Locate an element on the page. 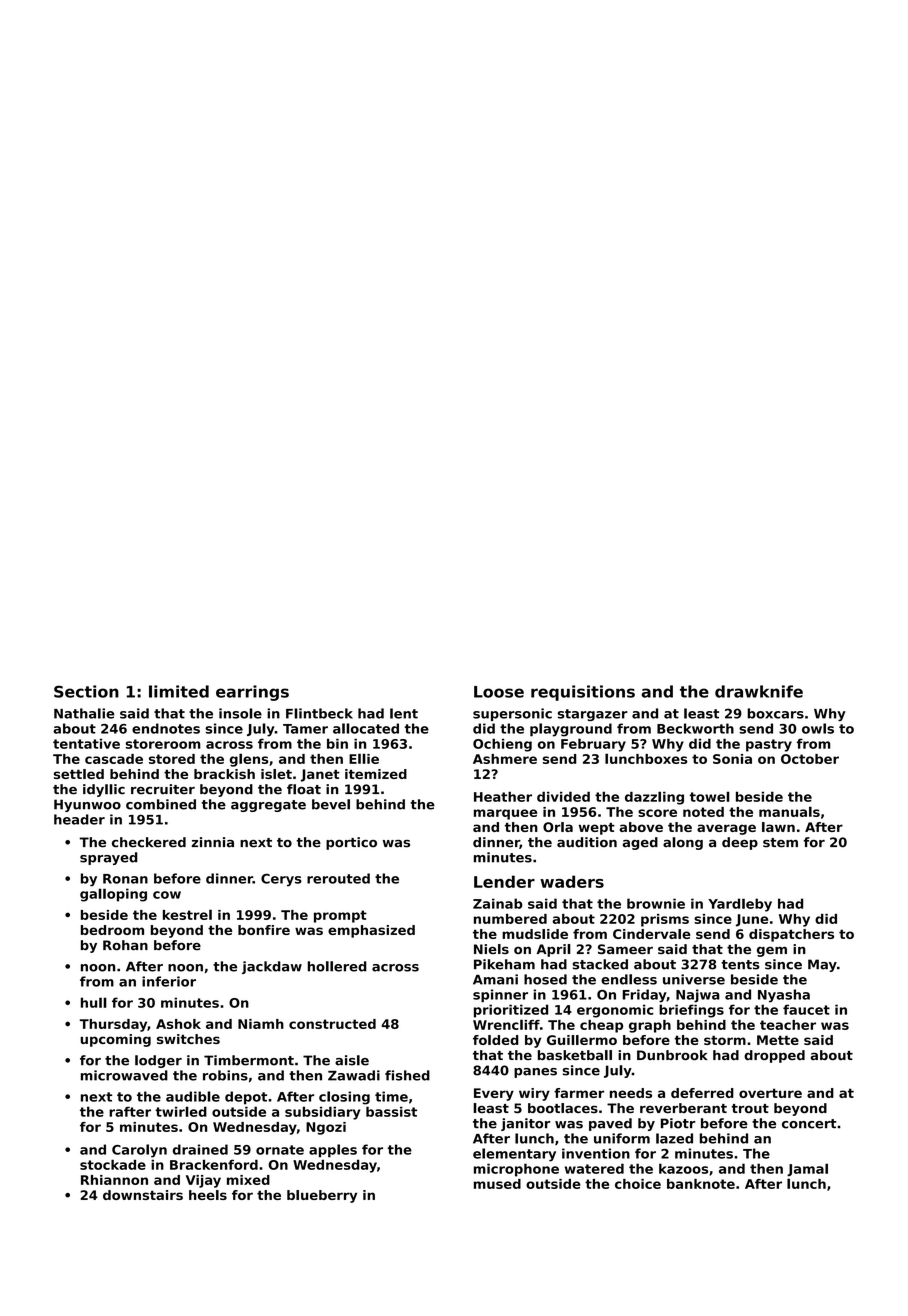 The height and width of the image is (1316, 908). drawknife is located at coordinates (759, 691).
